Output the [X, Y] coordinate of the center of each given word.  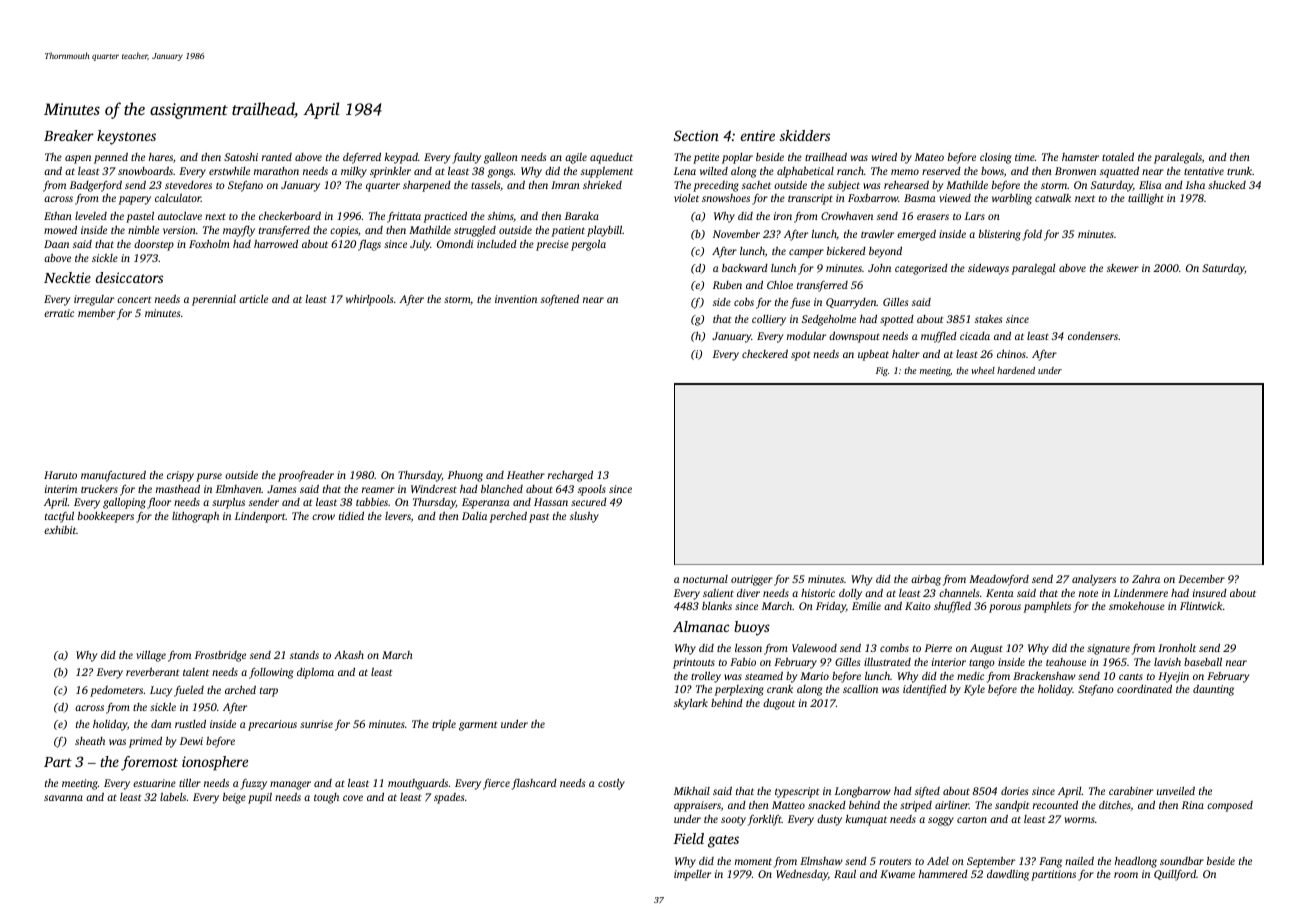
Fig [882, 371]
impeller [692, 875]
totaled [1118, 157]
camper [806, 253]
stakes [988, 318]
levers [398, 516]
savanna [63, 798]
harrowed [276, 244]
